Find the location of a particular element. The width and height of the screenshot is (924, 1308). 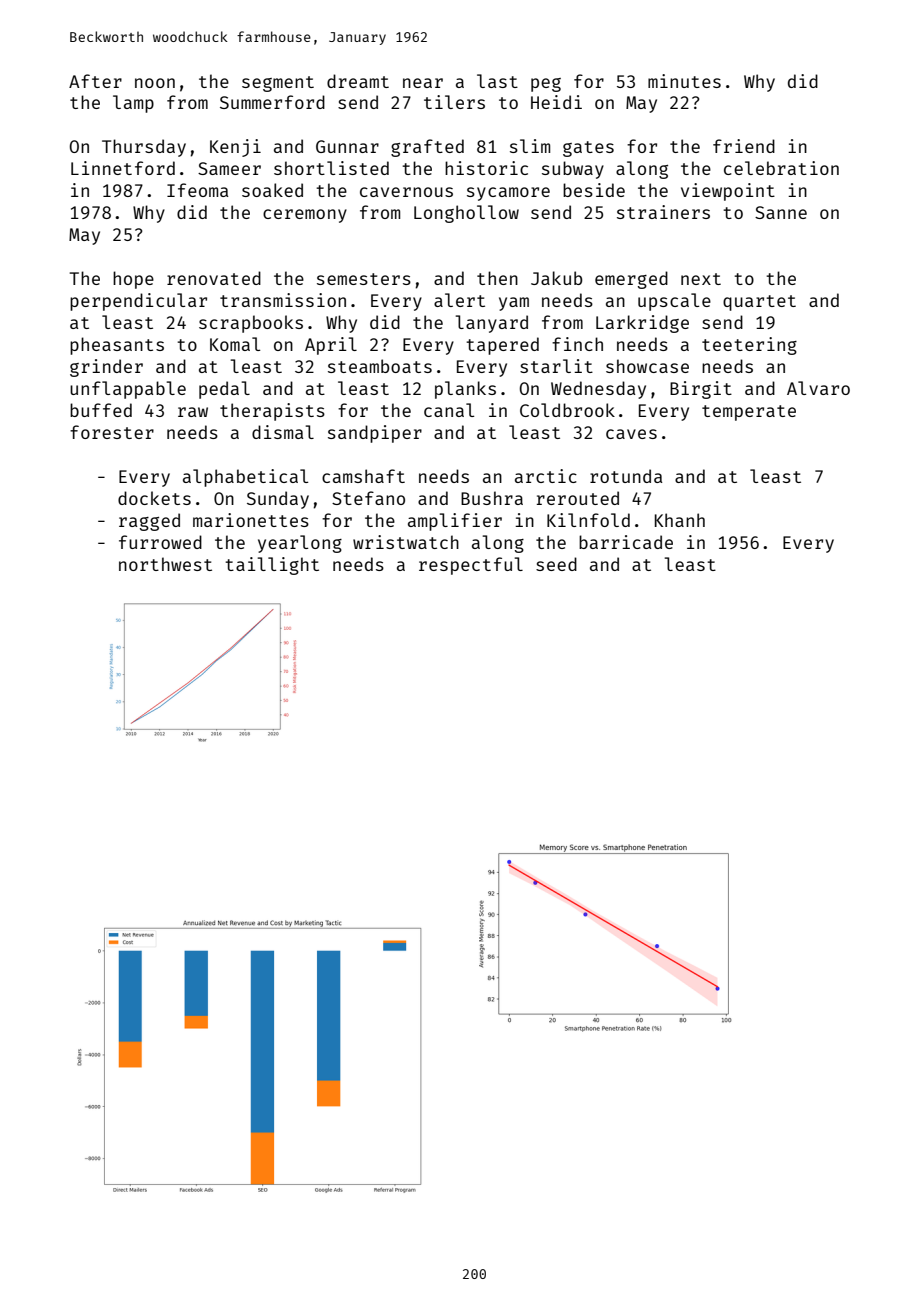

transmission is located at coordinates (283, 300).
